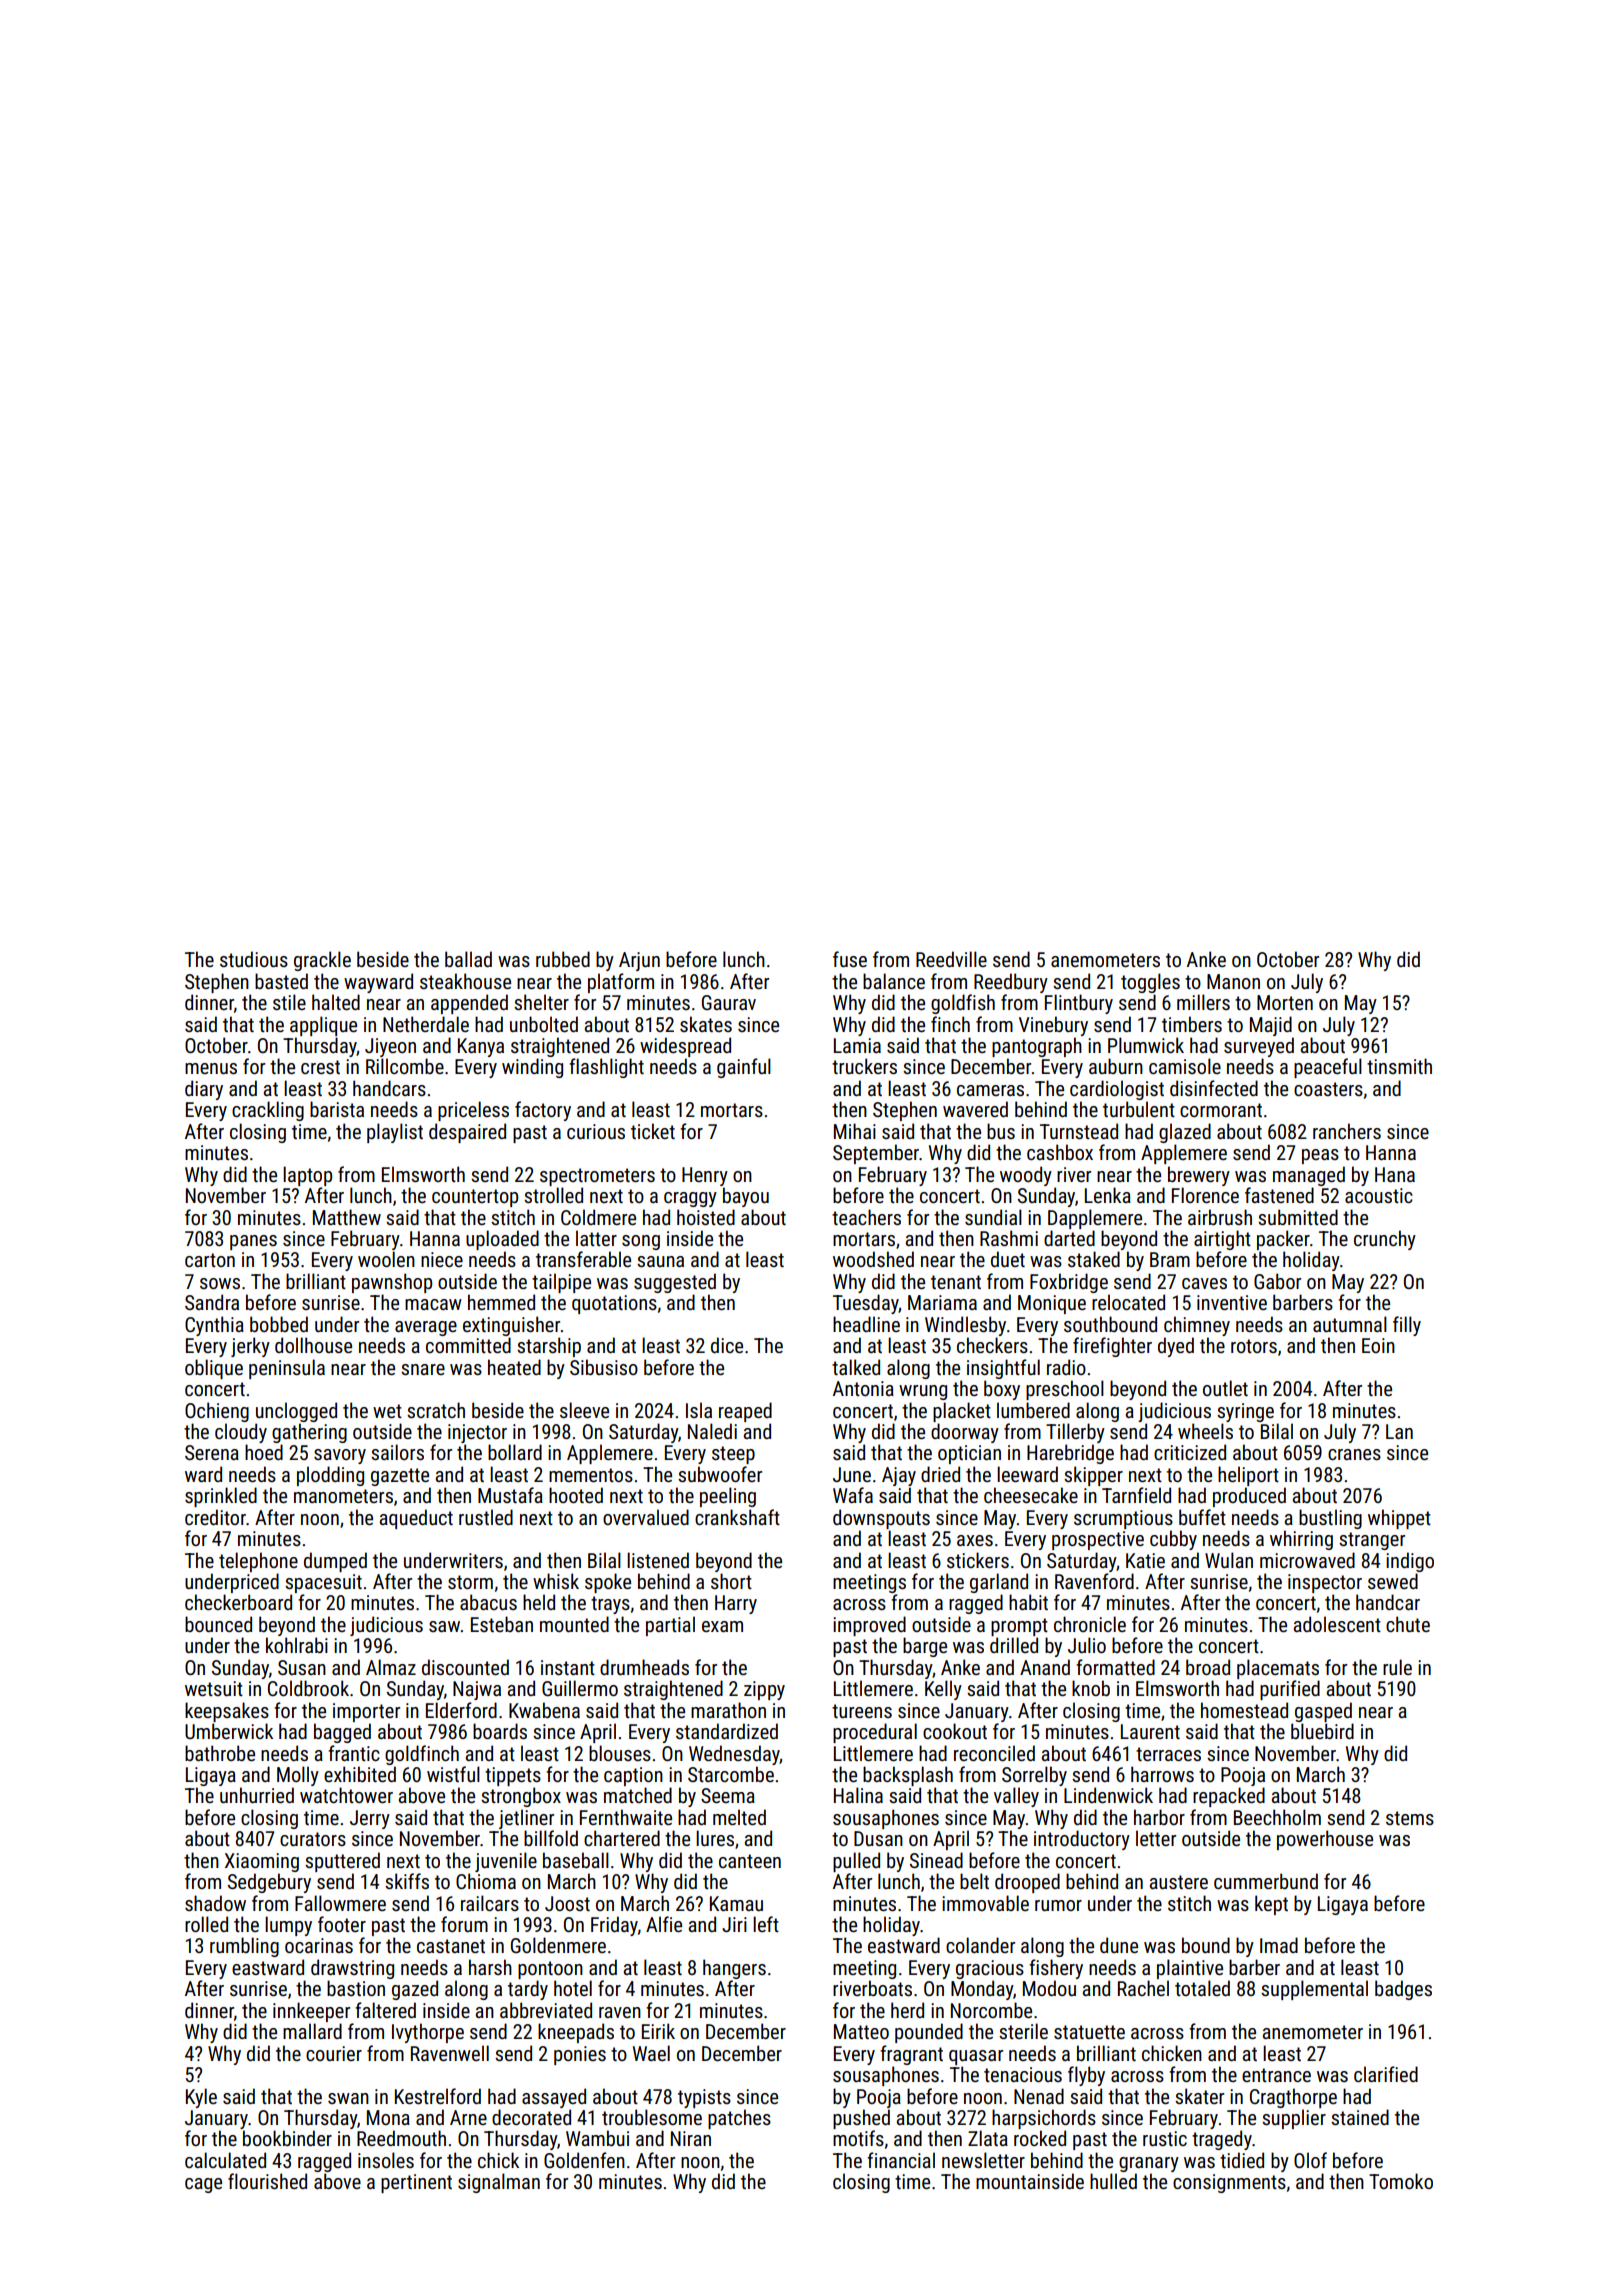 The width and height of the screenshot is (1620, 2292). I want to click on Manon, so click(1233, 981).
